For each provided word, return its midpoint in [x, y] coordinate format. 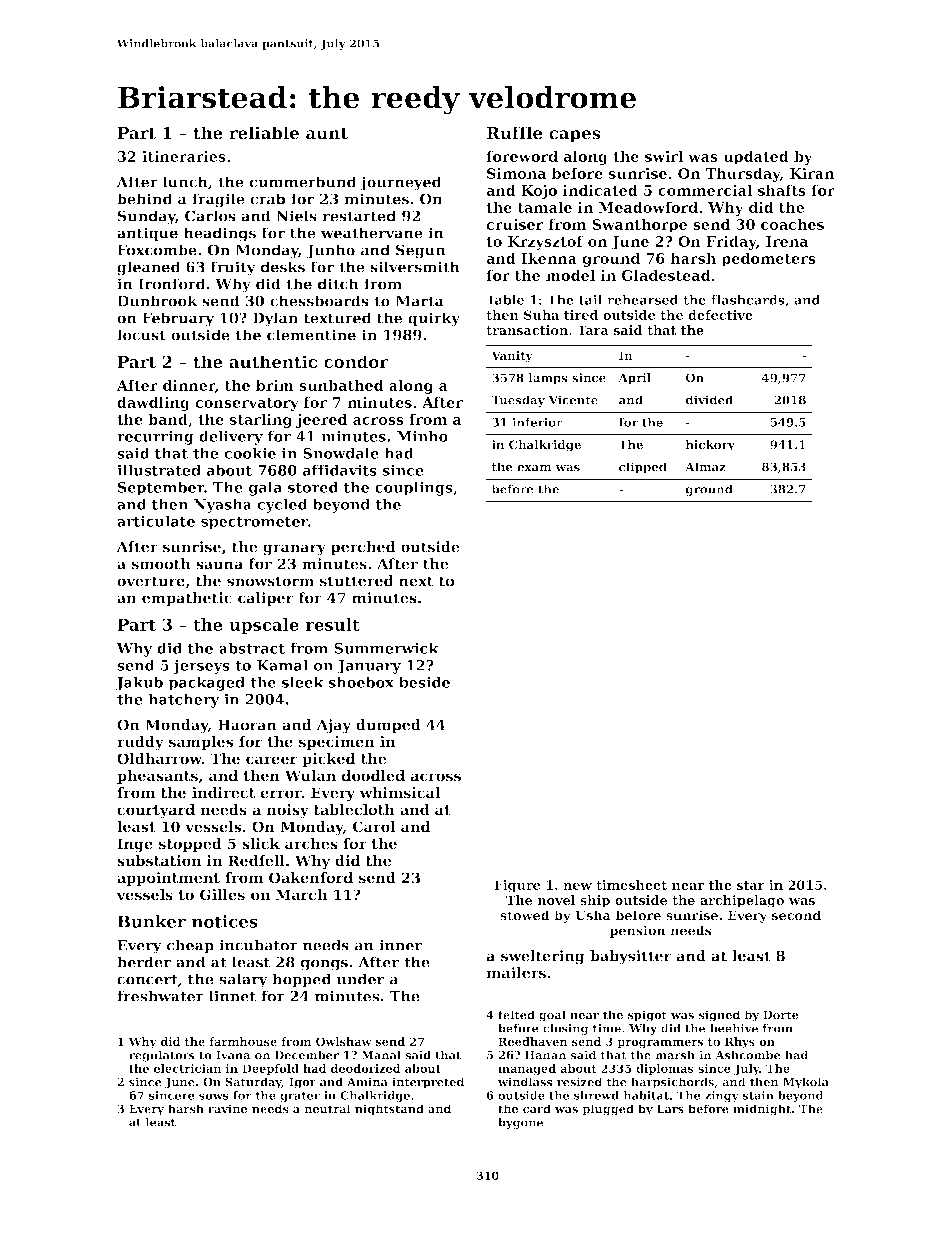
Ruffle [515, 132]
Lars [670, 1108]
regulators [162, 1056]
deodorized [366, 1068]
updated [756, 158]
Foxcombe [157, 250]
